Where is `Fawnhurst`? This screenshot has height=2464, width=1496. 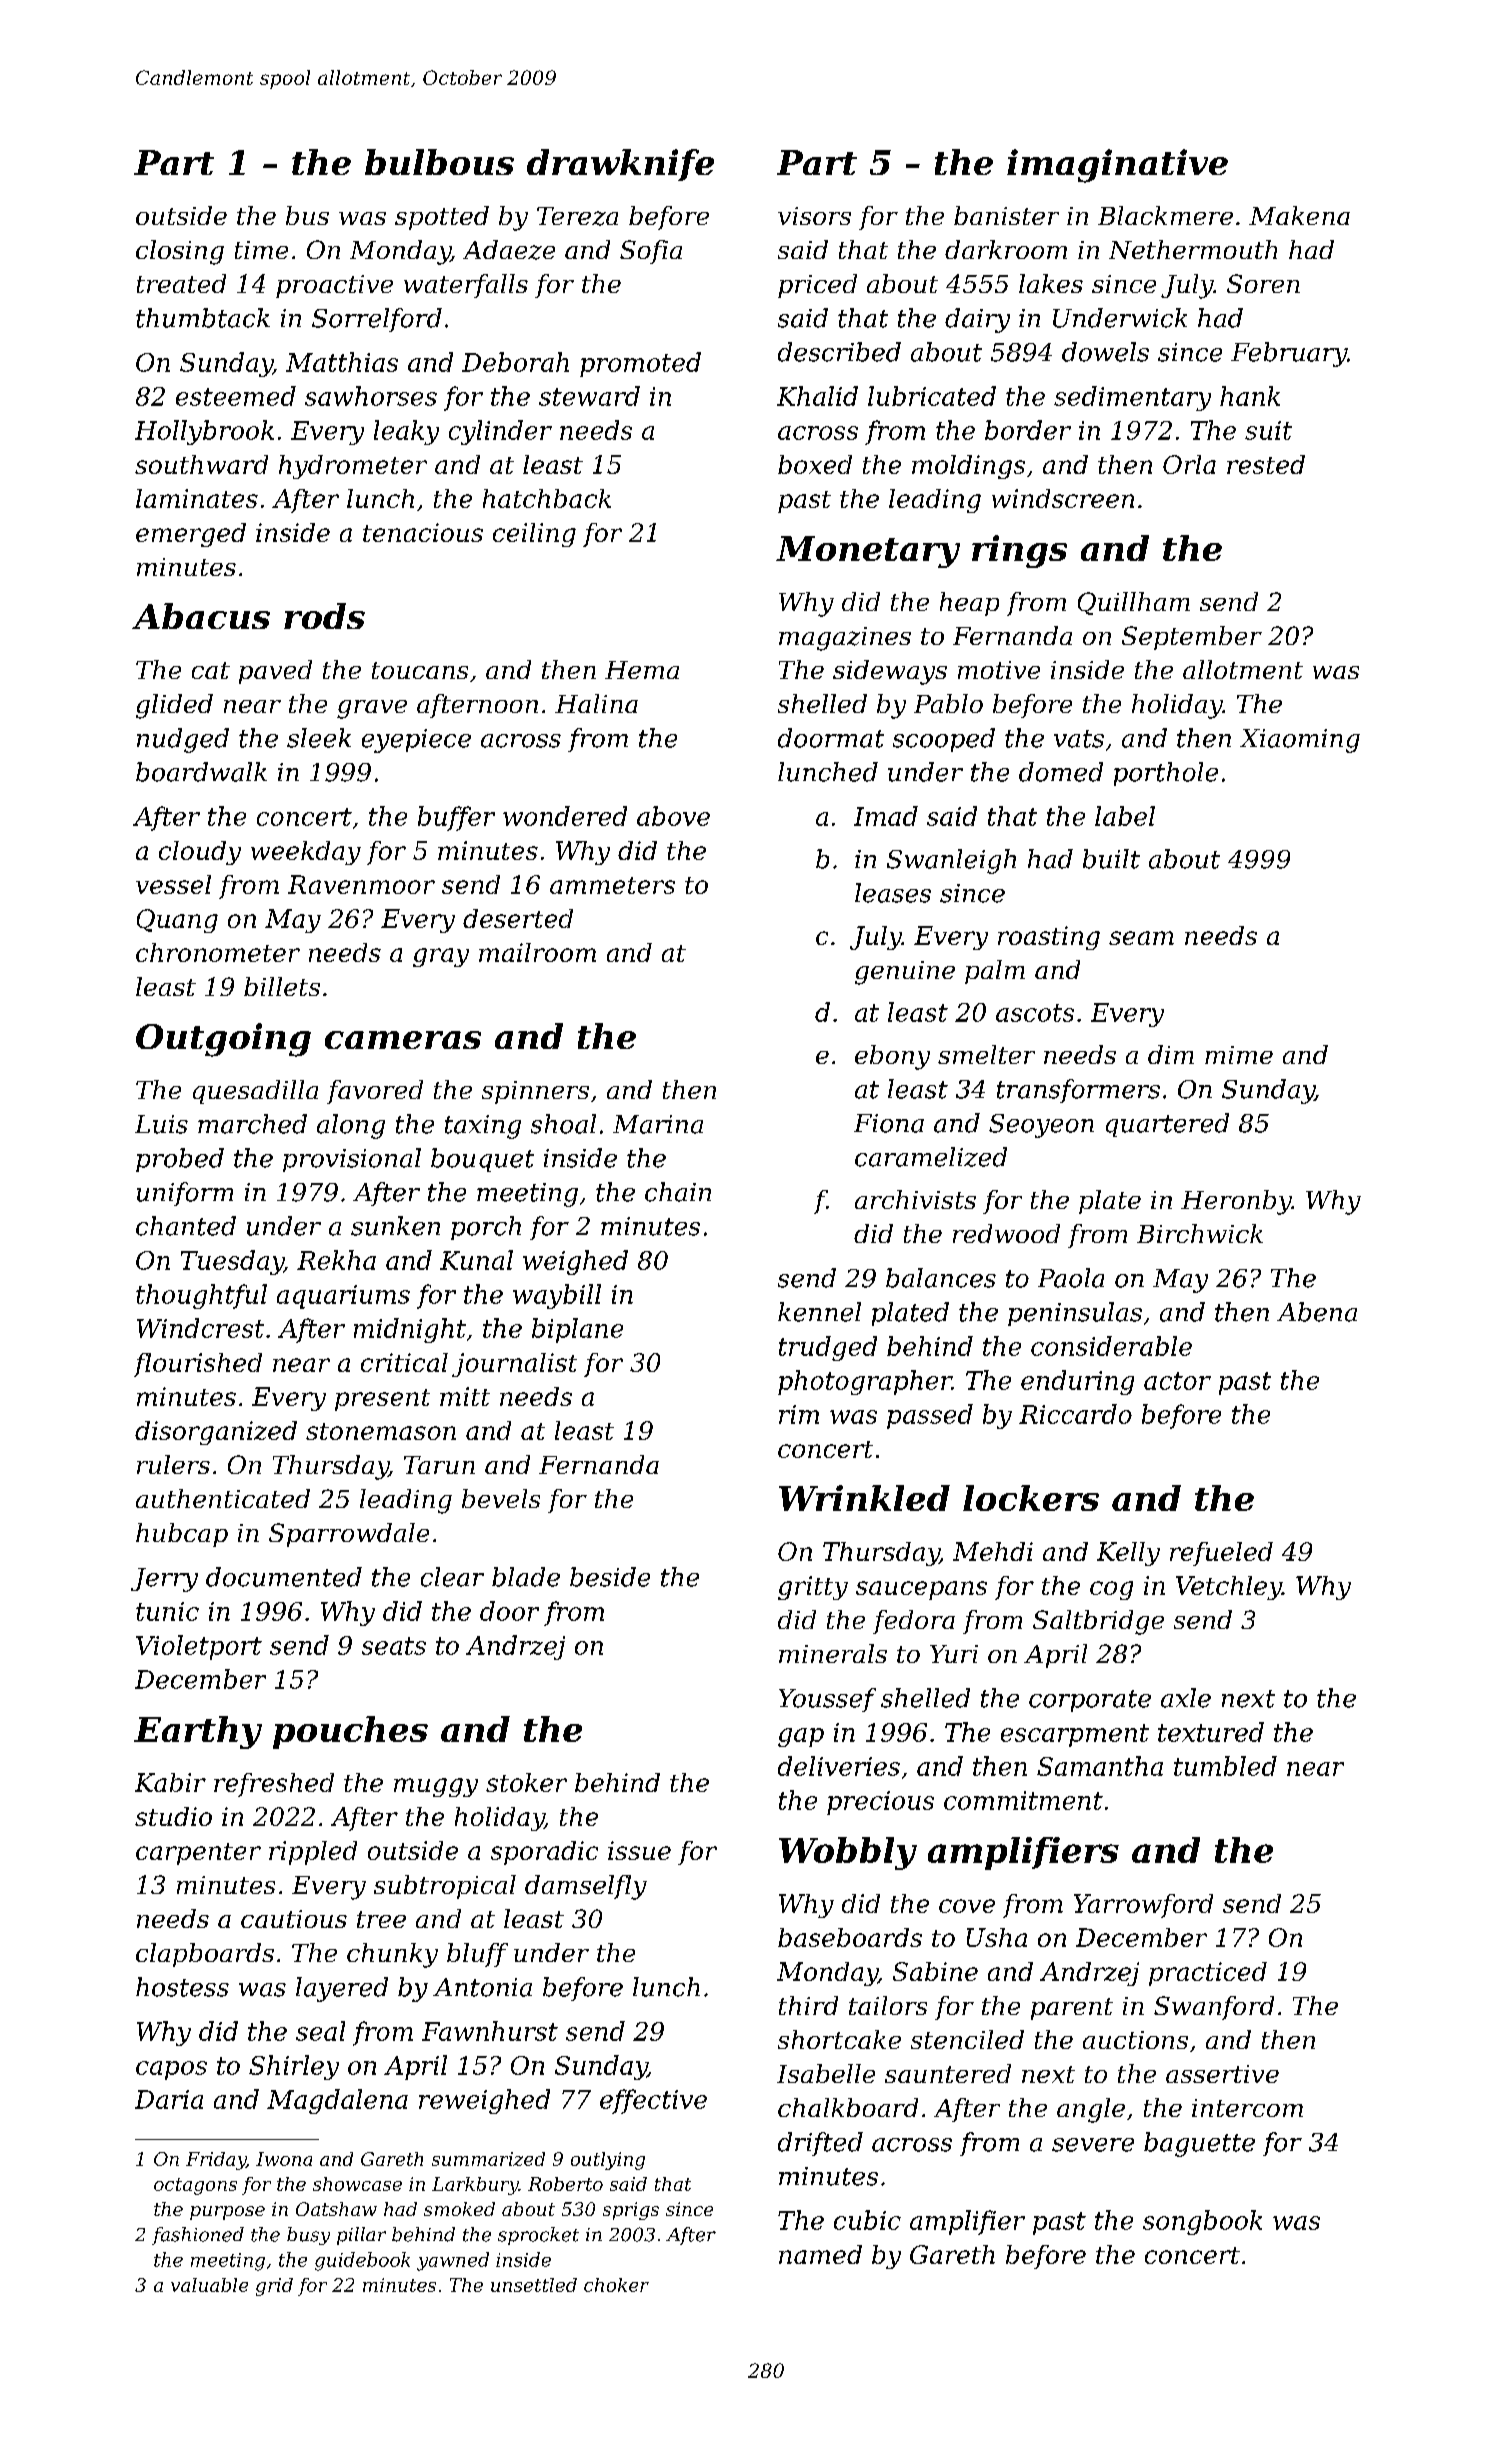
Fawnhurst is located at coordinates (490, 2031).
